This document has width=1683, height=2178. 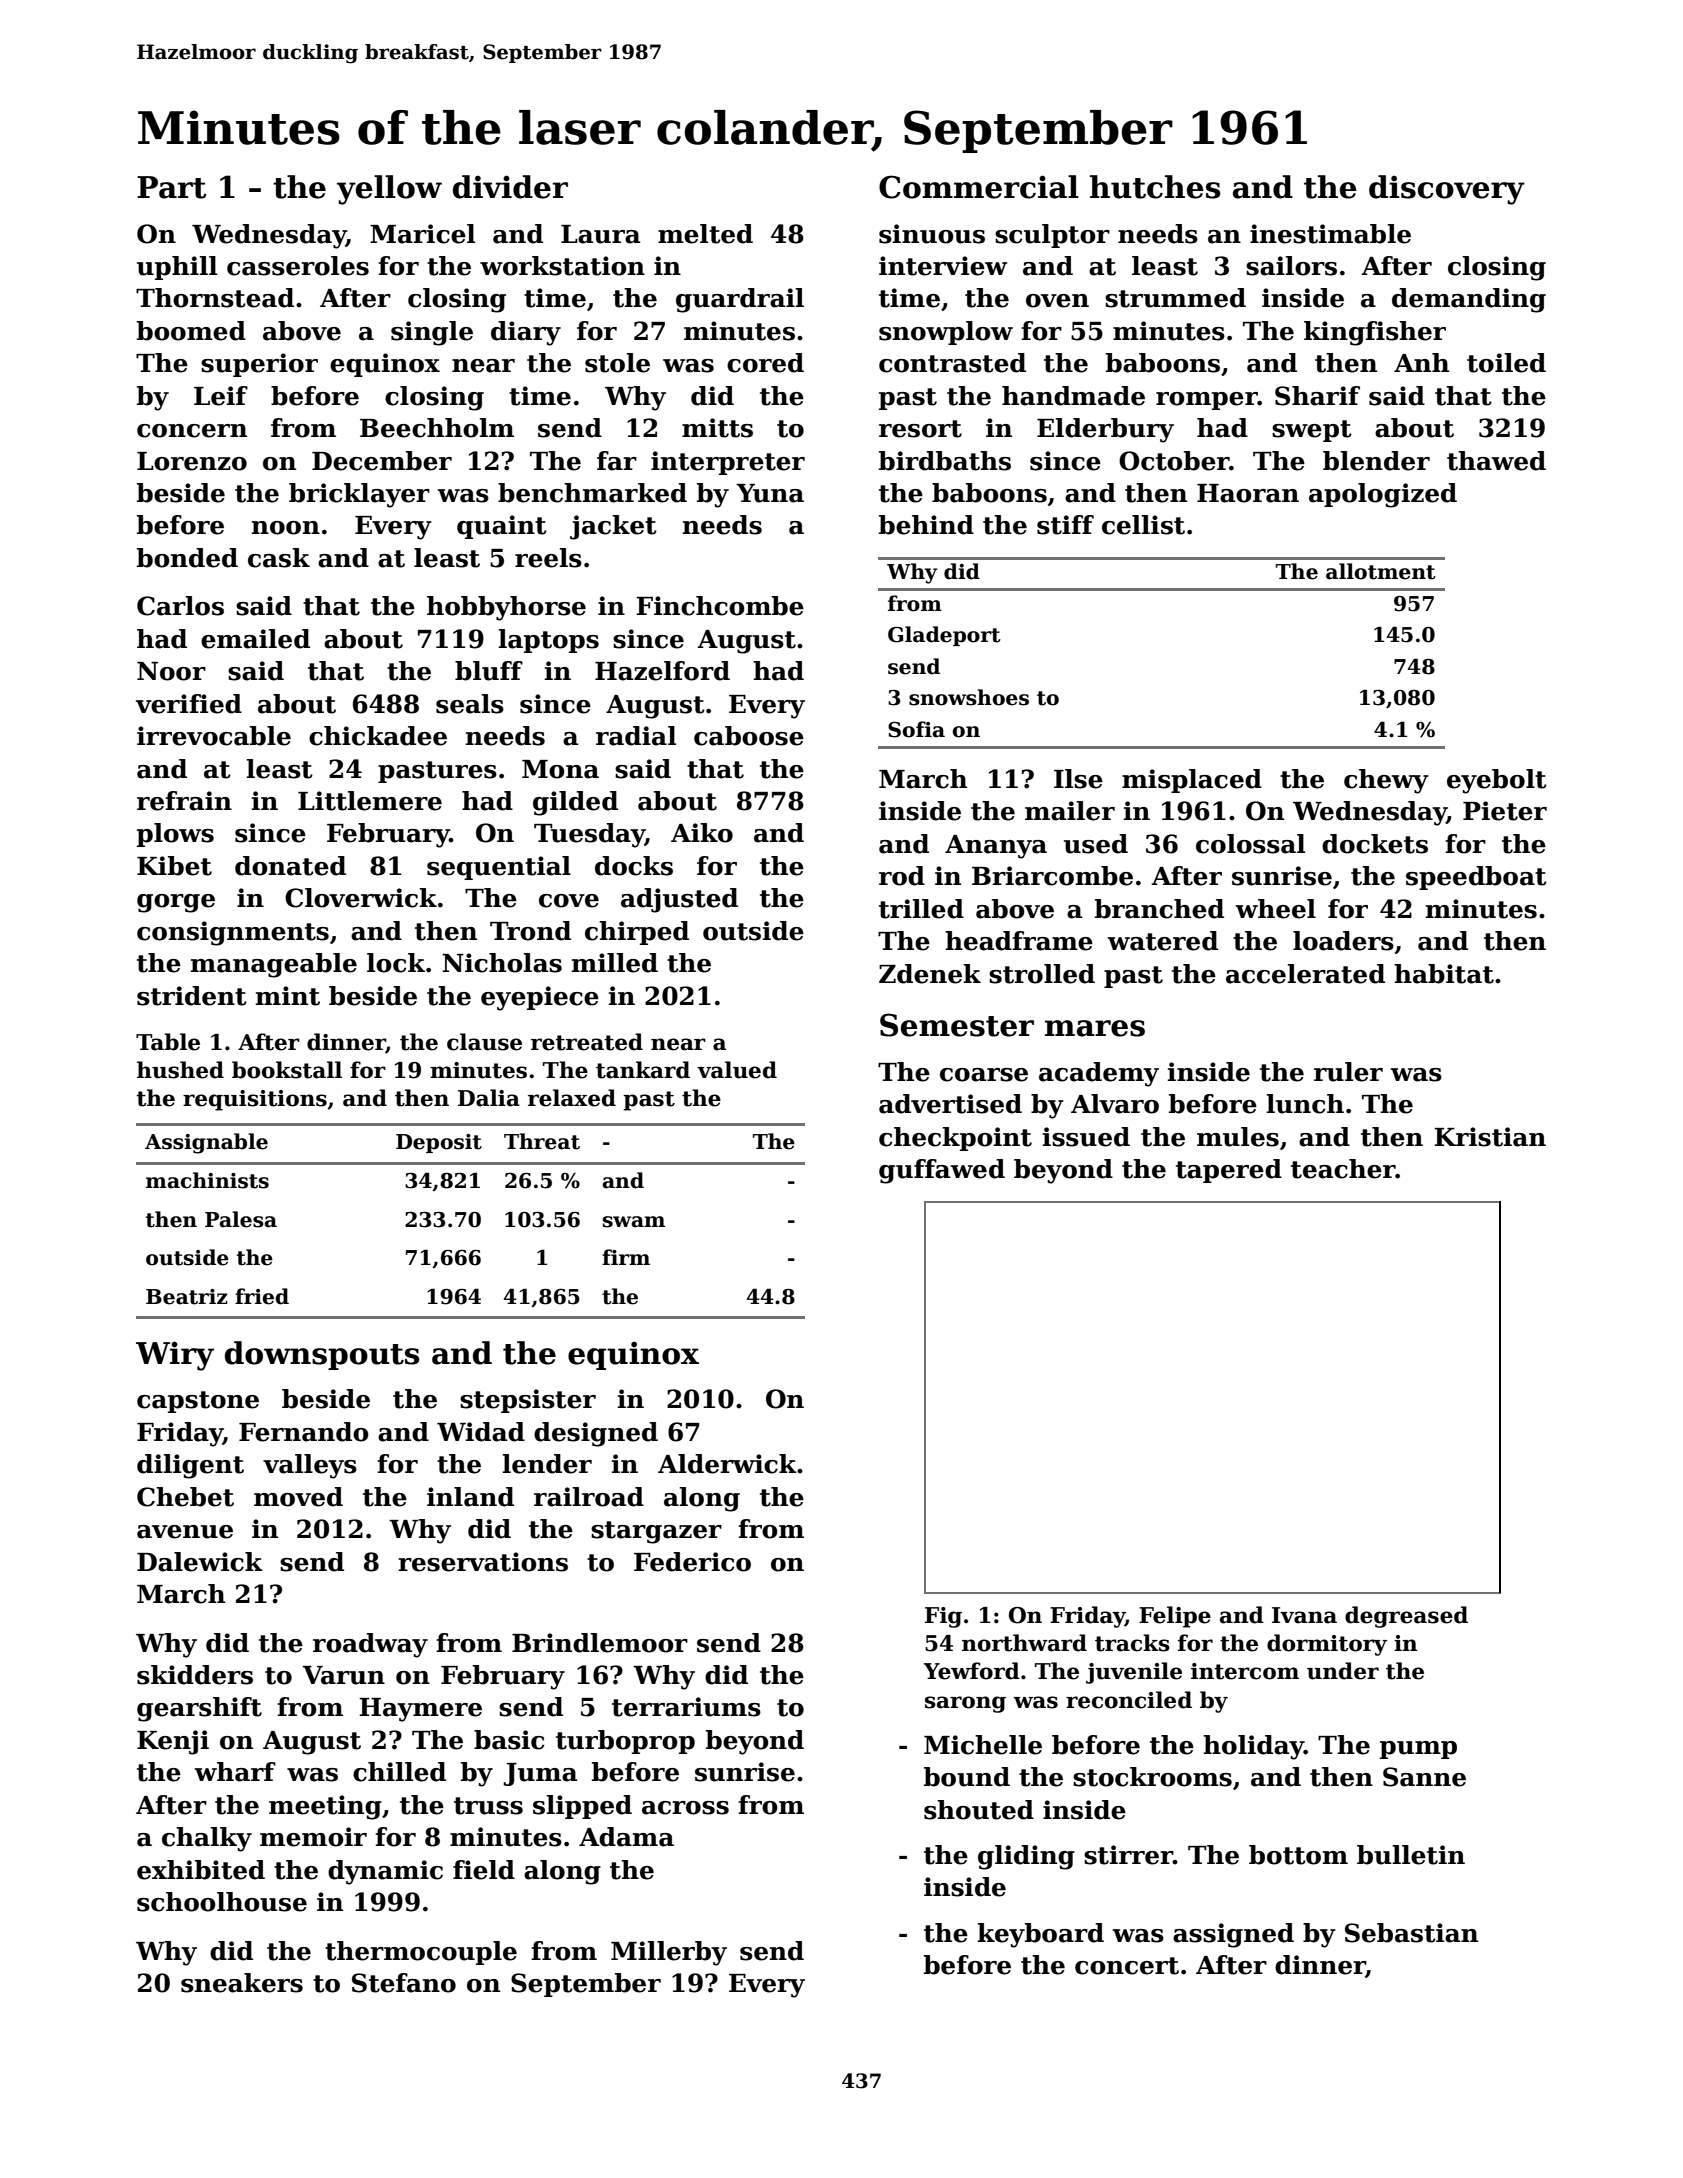 I want to click on Sebastian, so click(x=1411, y=1933).
